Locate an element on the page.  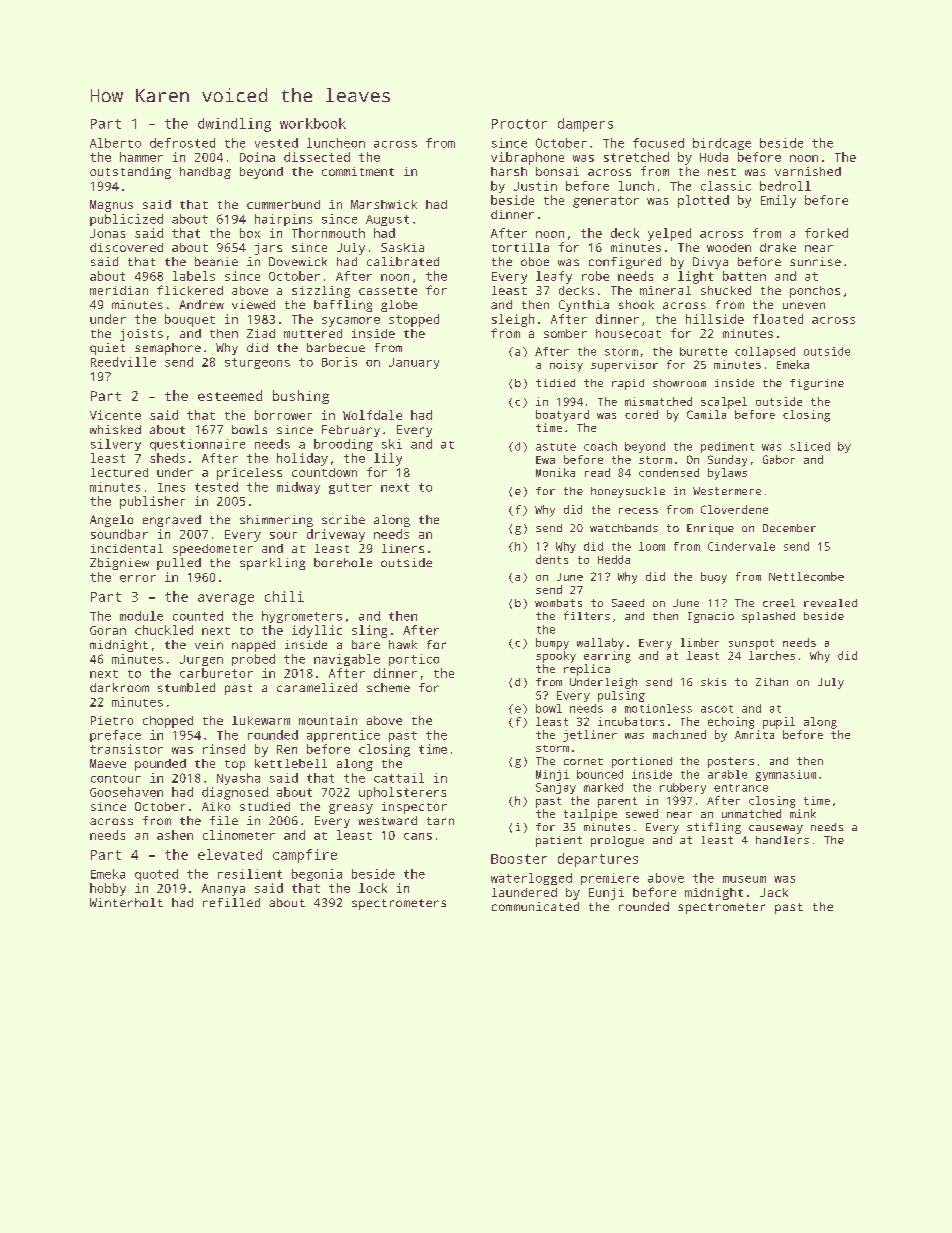
communicated is located at coordinates (535, 906).
